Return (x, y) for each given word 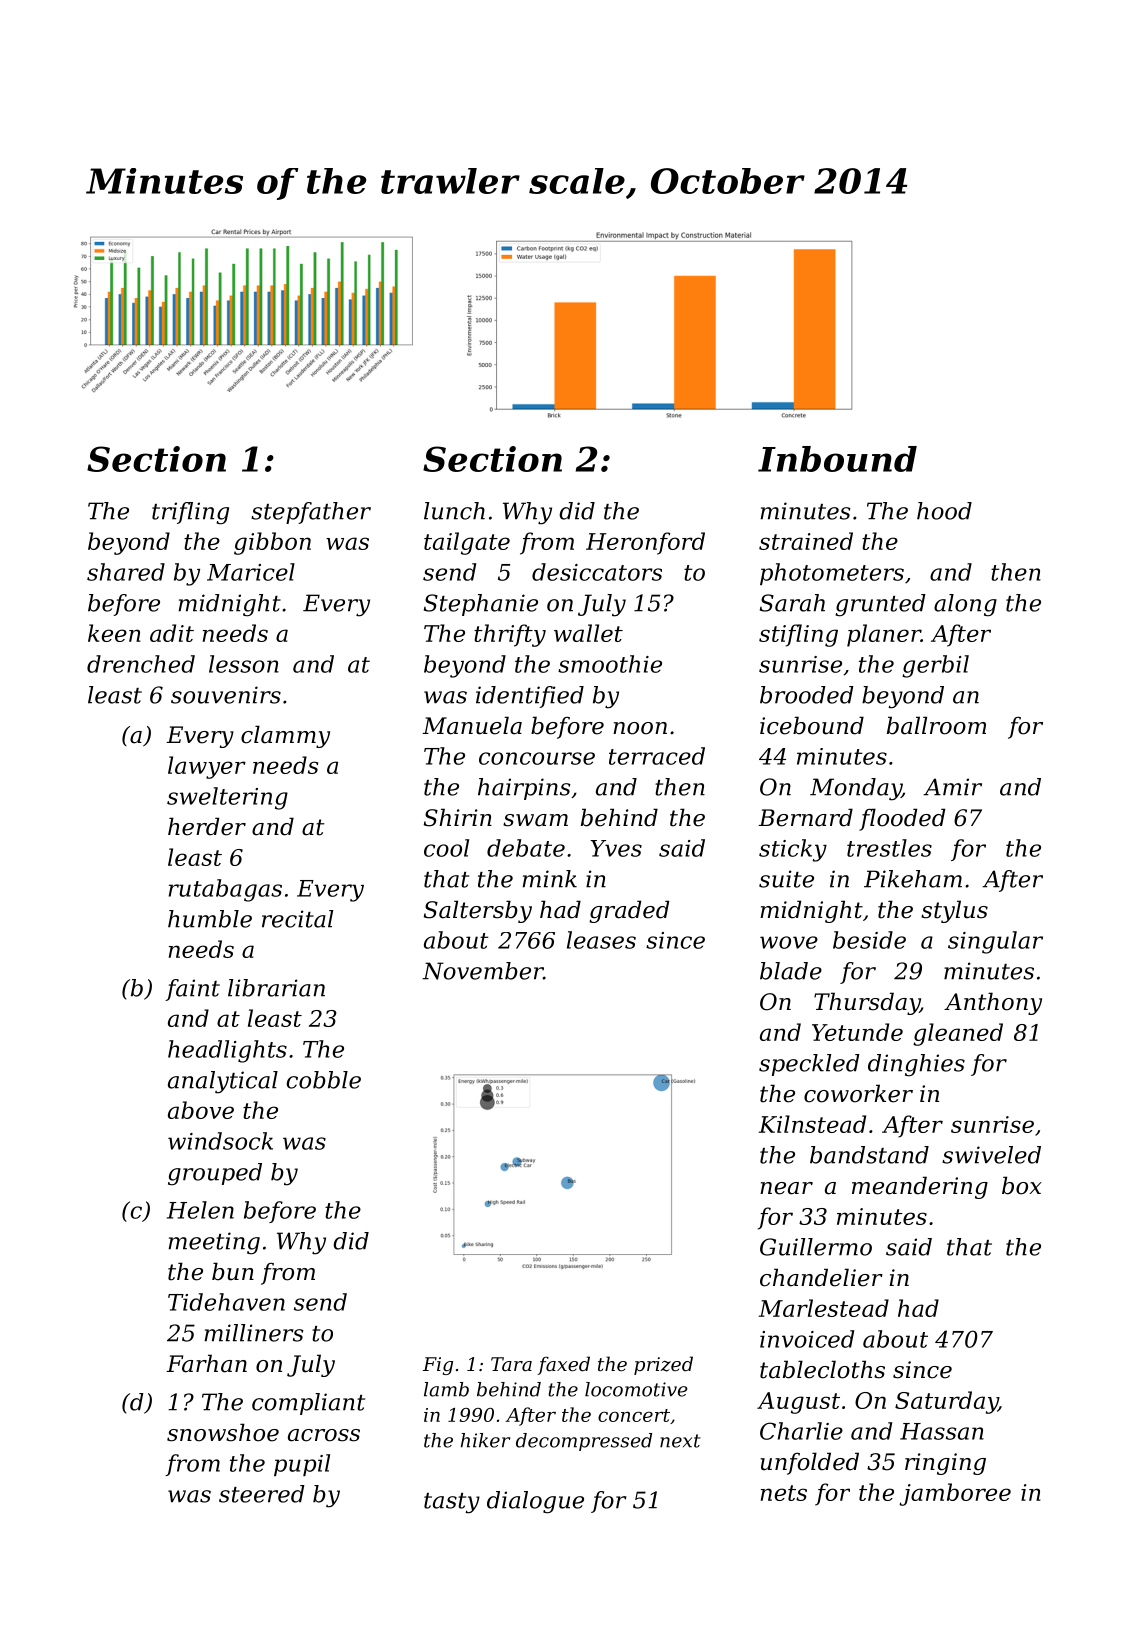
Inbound (837, 459)
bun (233, 1271)
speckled (809, 1065)
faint (192, 990)
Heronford (645, 543)
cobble (324, 1080)
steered (262, 1494)
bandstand (869, 1155)
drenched (141, 664)
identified (530, 697)
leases (601, 940)
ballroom (936, 725)
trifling (190, 513)
